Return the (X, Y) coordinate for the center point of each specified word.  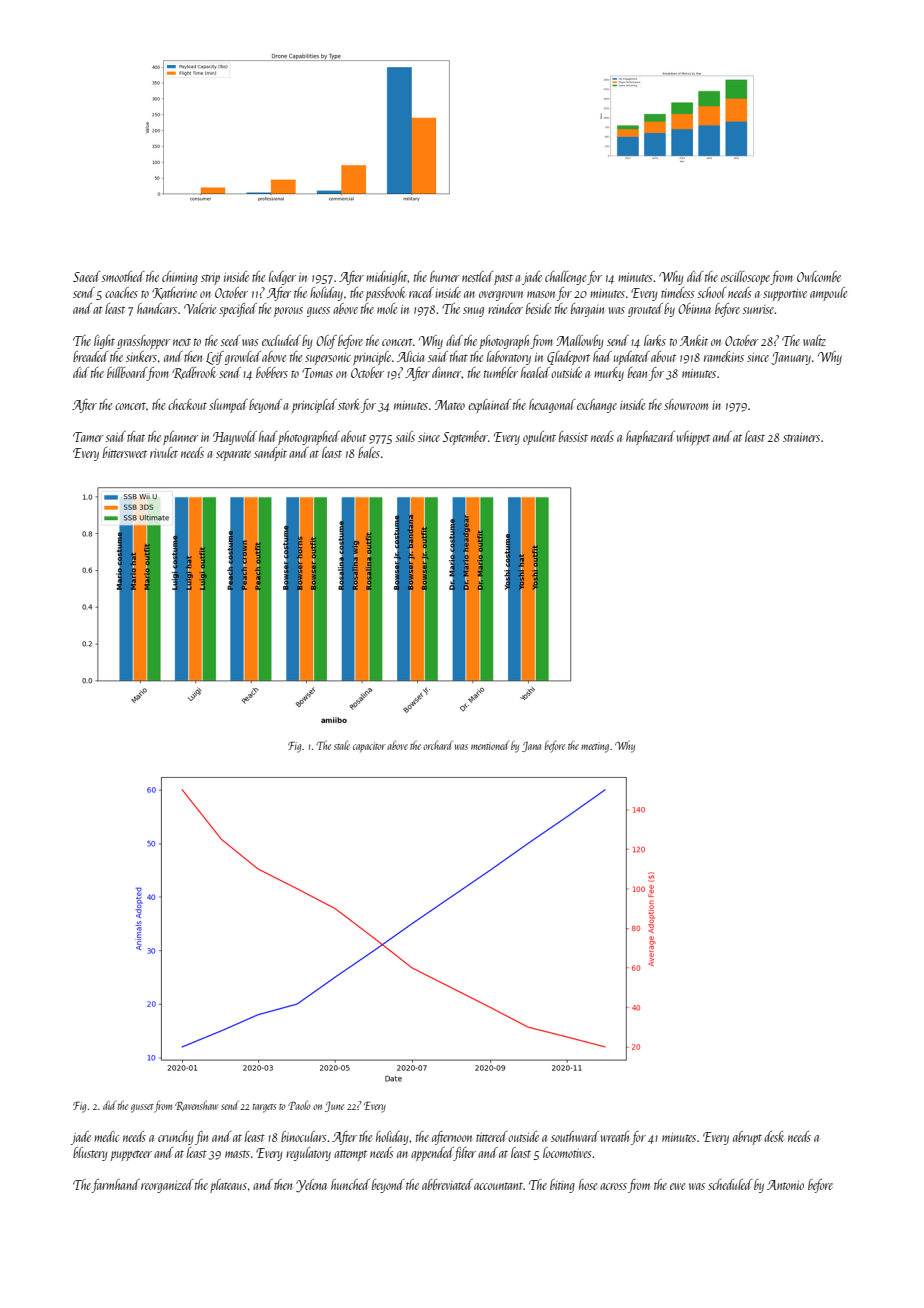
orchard (438, 745)
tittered (491, 1136)
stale (342, 745)
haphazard (650, 438)
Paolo (299, 1105)
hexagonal (552, 406)
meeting (595, 747)
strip (210, 278)
